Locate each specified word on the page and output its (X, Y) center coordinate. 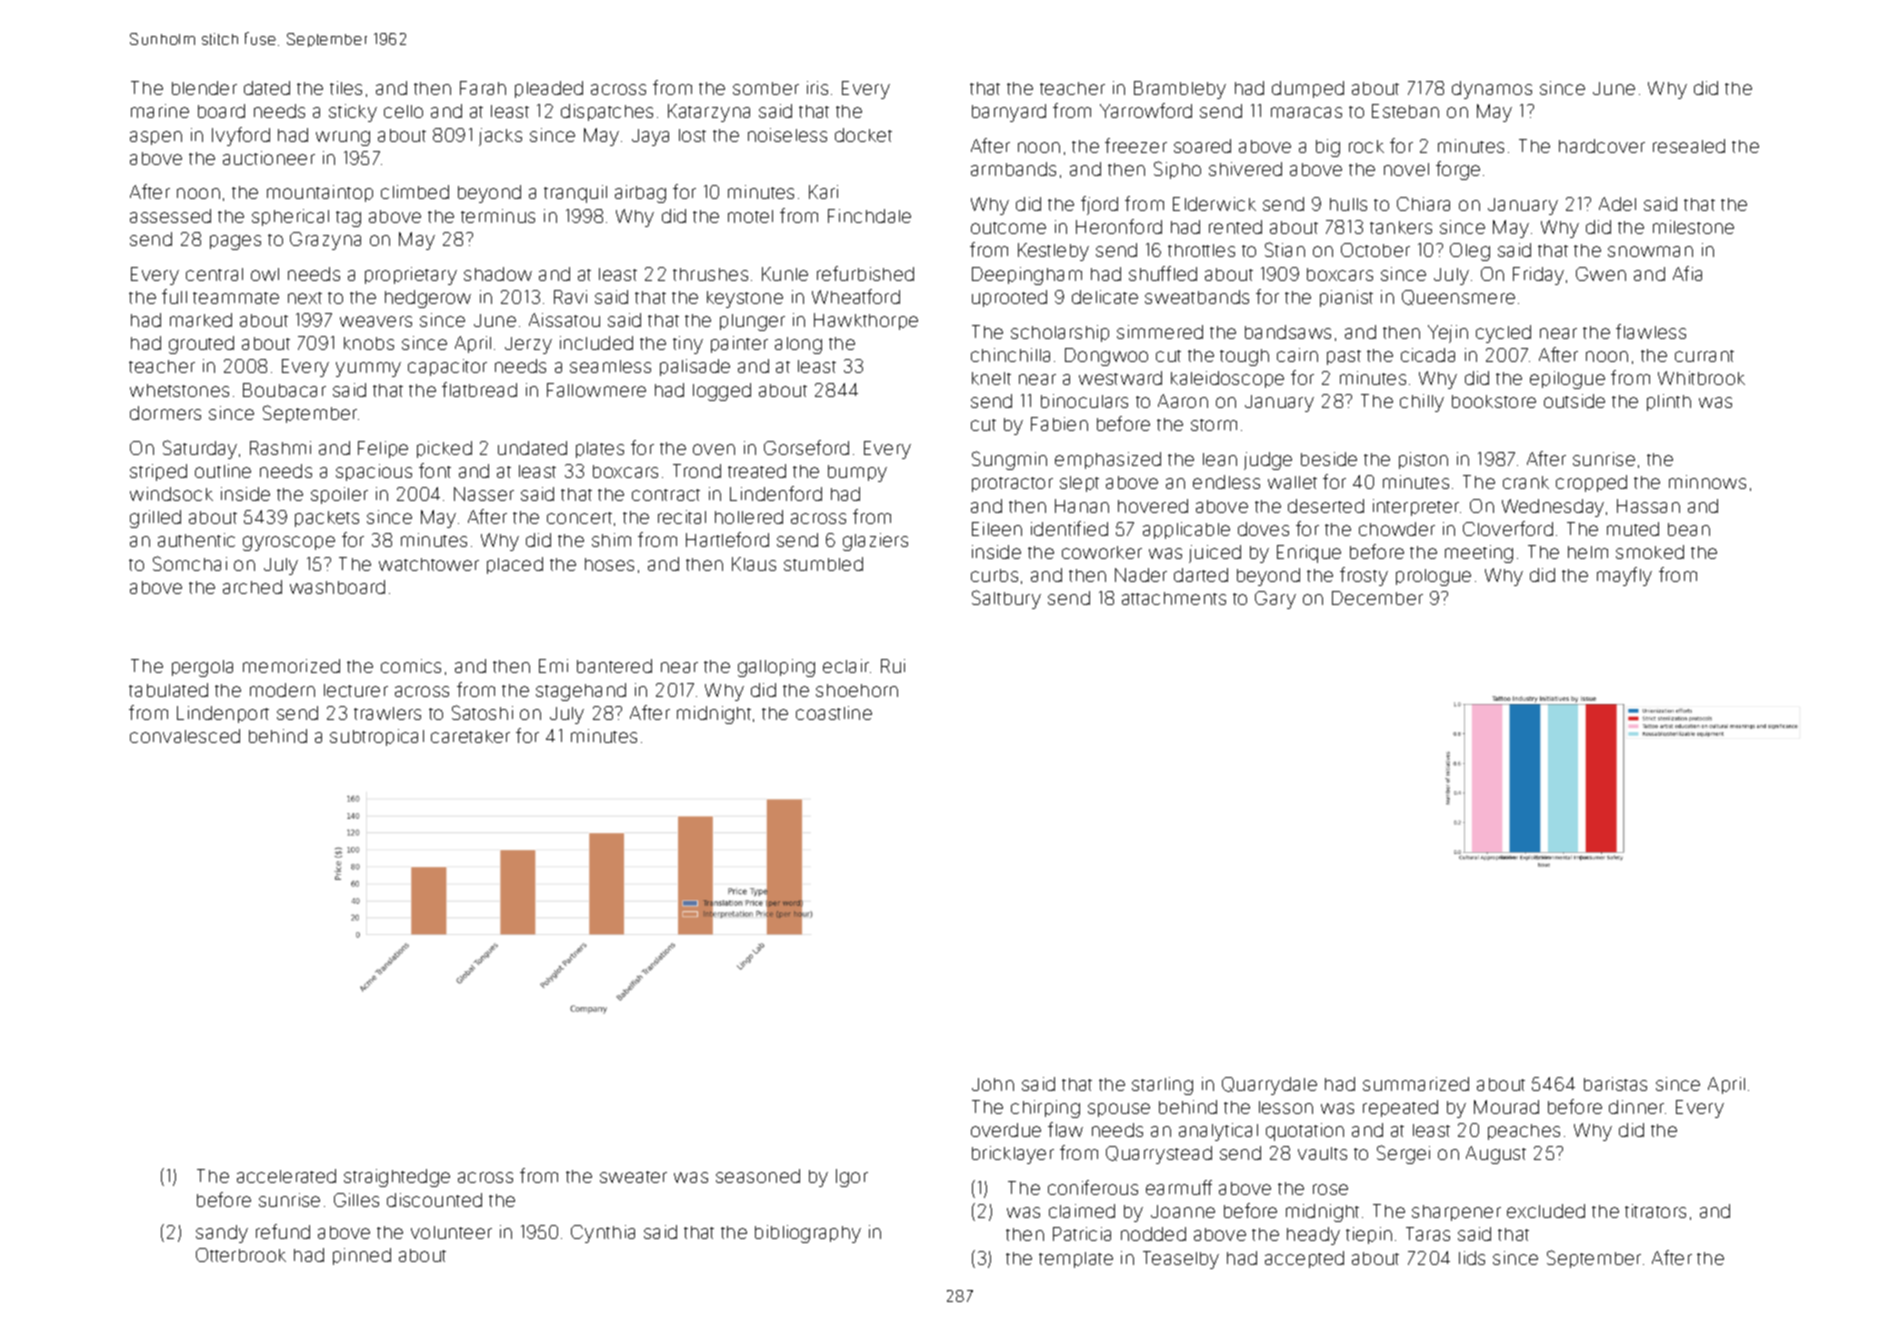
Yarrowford (1146, 110)
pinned (362, 1256)
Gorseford (806, 447)
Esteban (1405, 111)
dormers (165, 413)
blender (204, 88)
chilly (1422, 403)
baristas (1615, 1084)
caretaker (470, 736)
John (993, 1084)
